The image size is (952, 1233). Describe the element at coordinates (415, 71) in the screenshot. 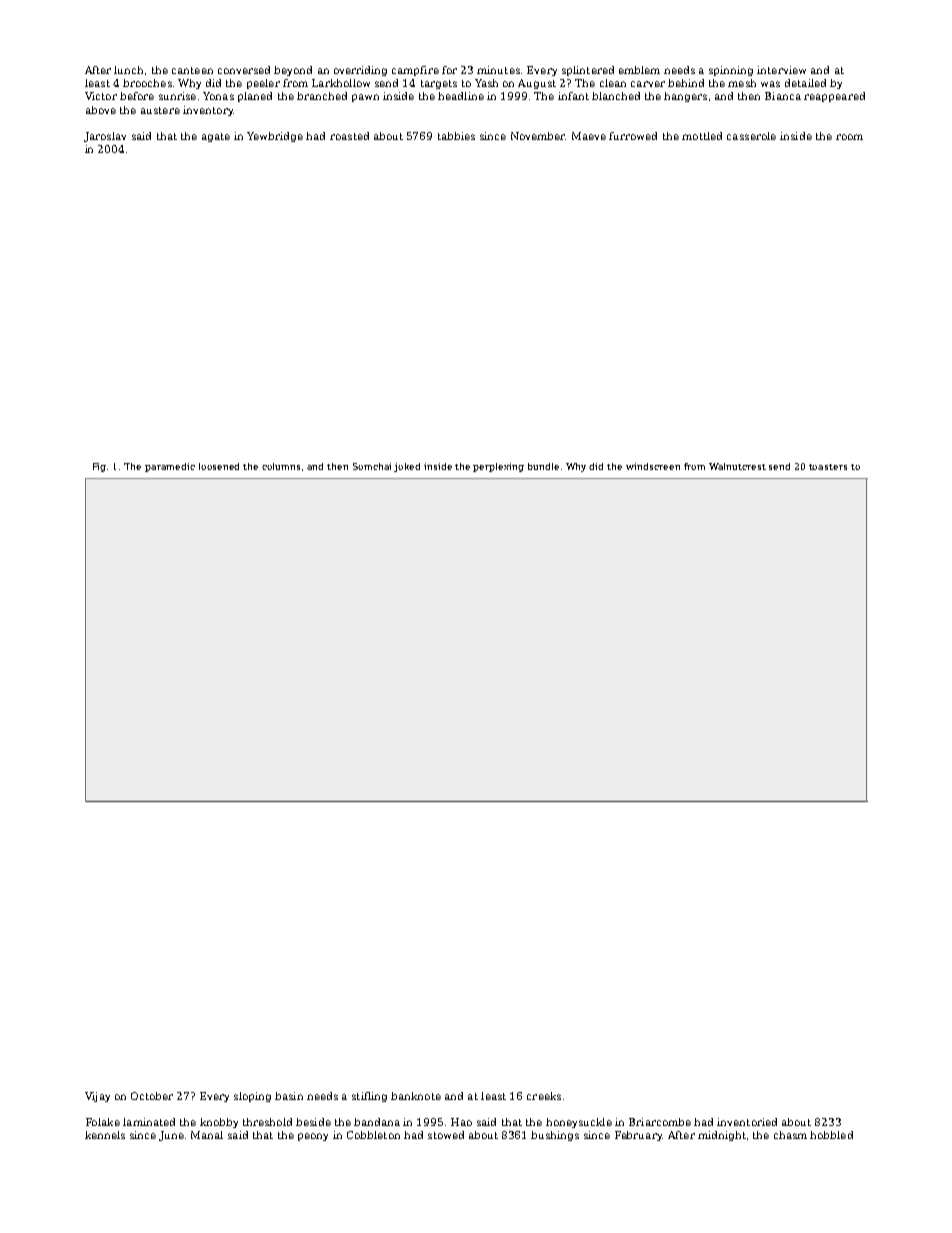

I see `campfire` at that location.
